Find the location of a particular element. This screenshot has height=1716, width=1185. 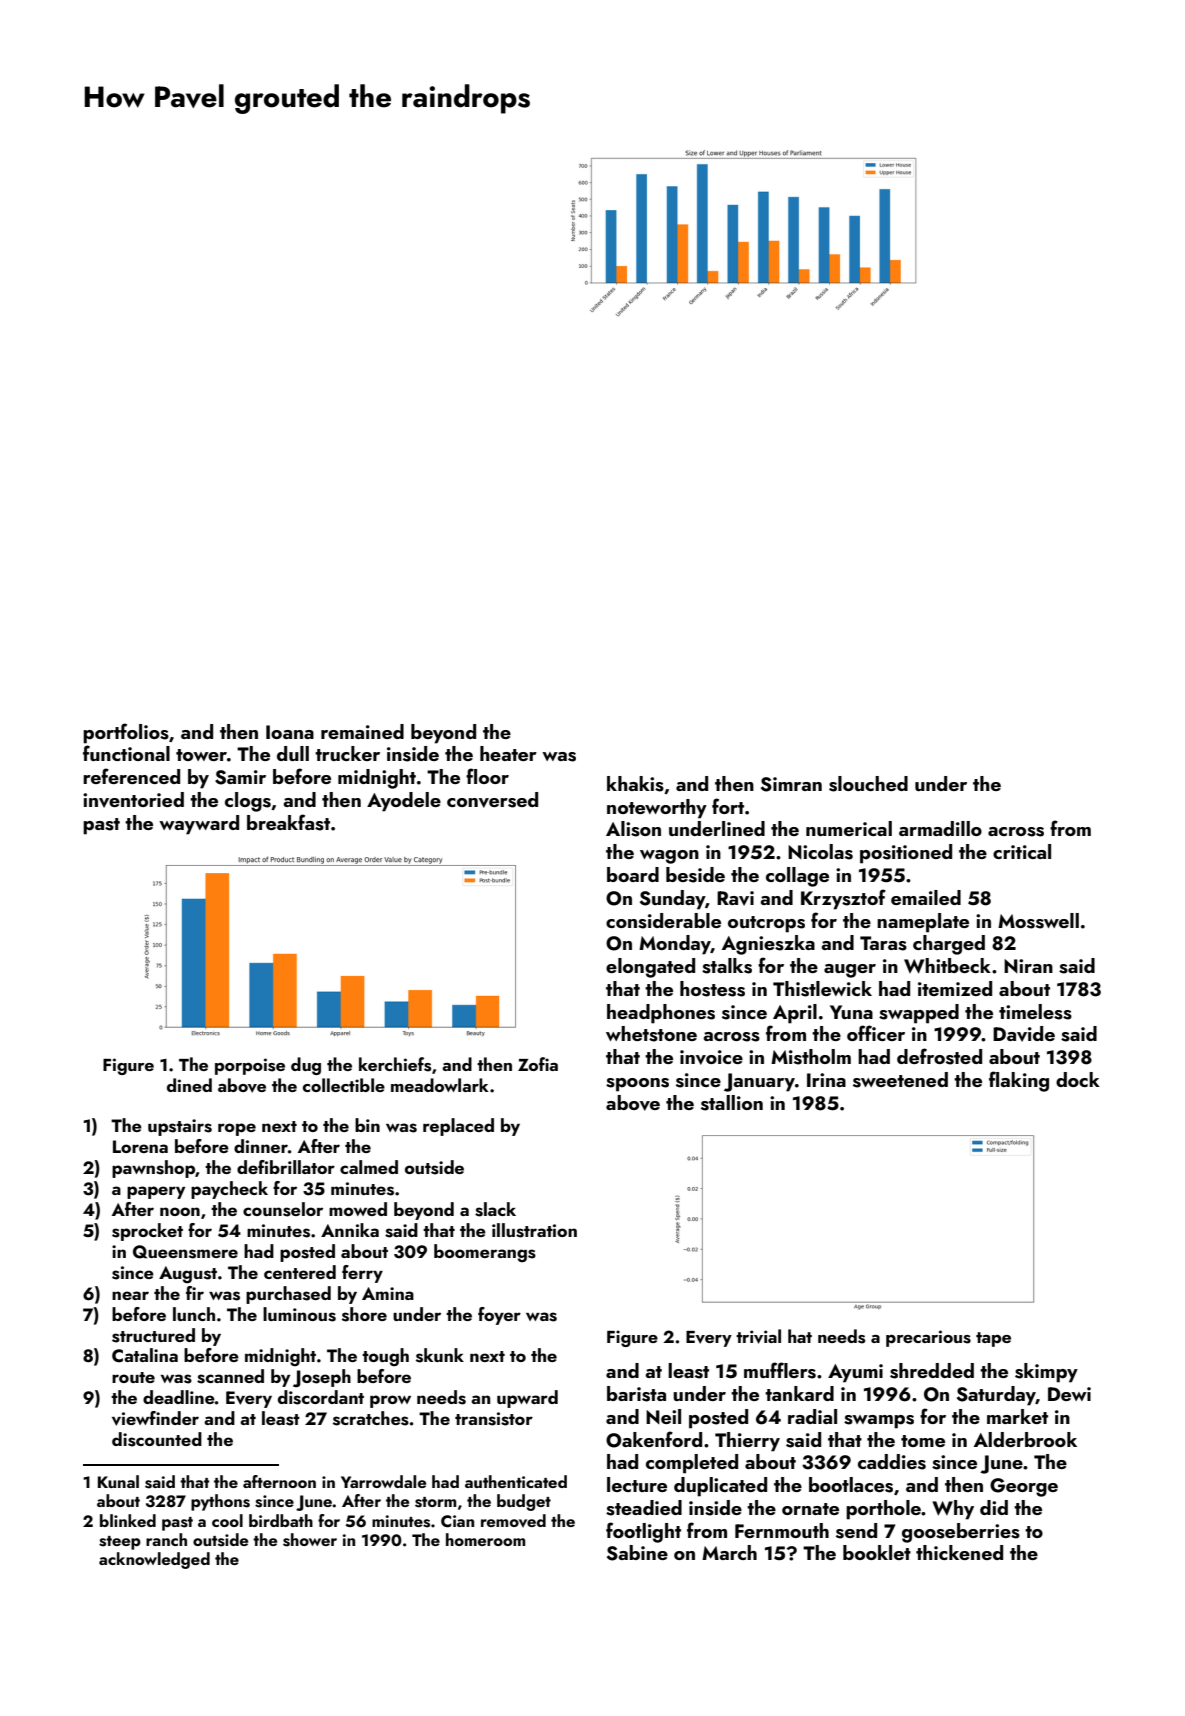

papery is located at coordinates (156, 1192).
